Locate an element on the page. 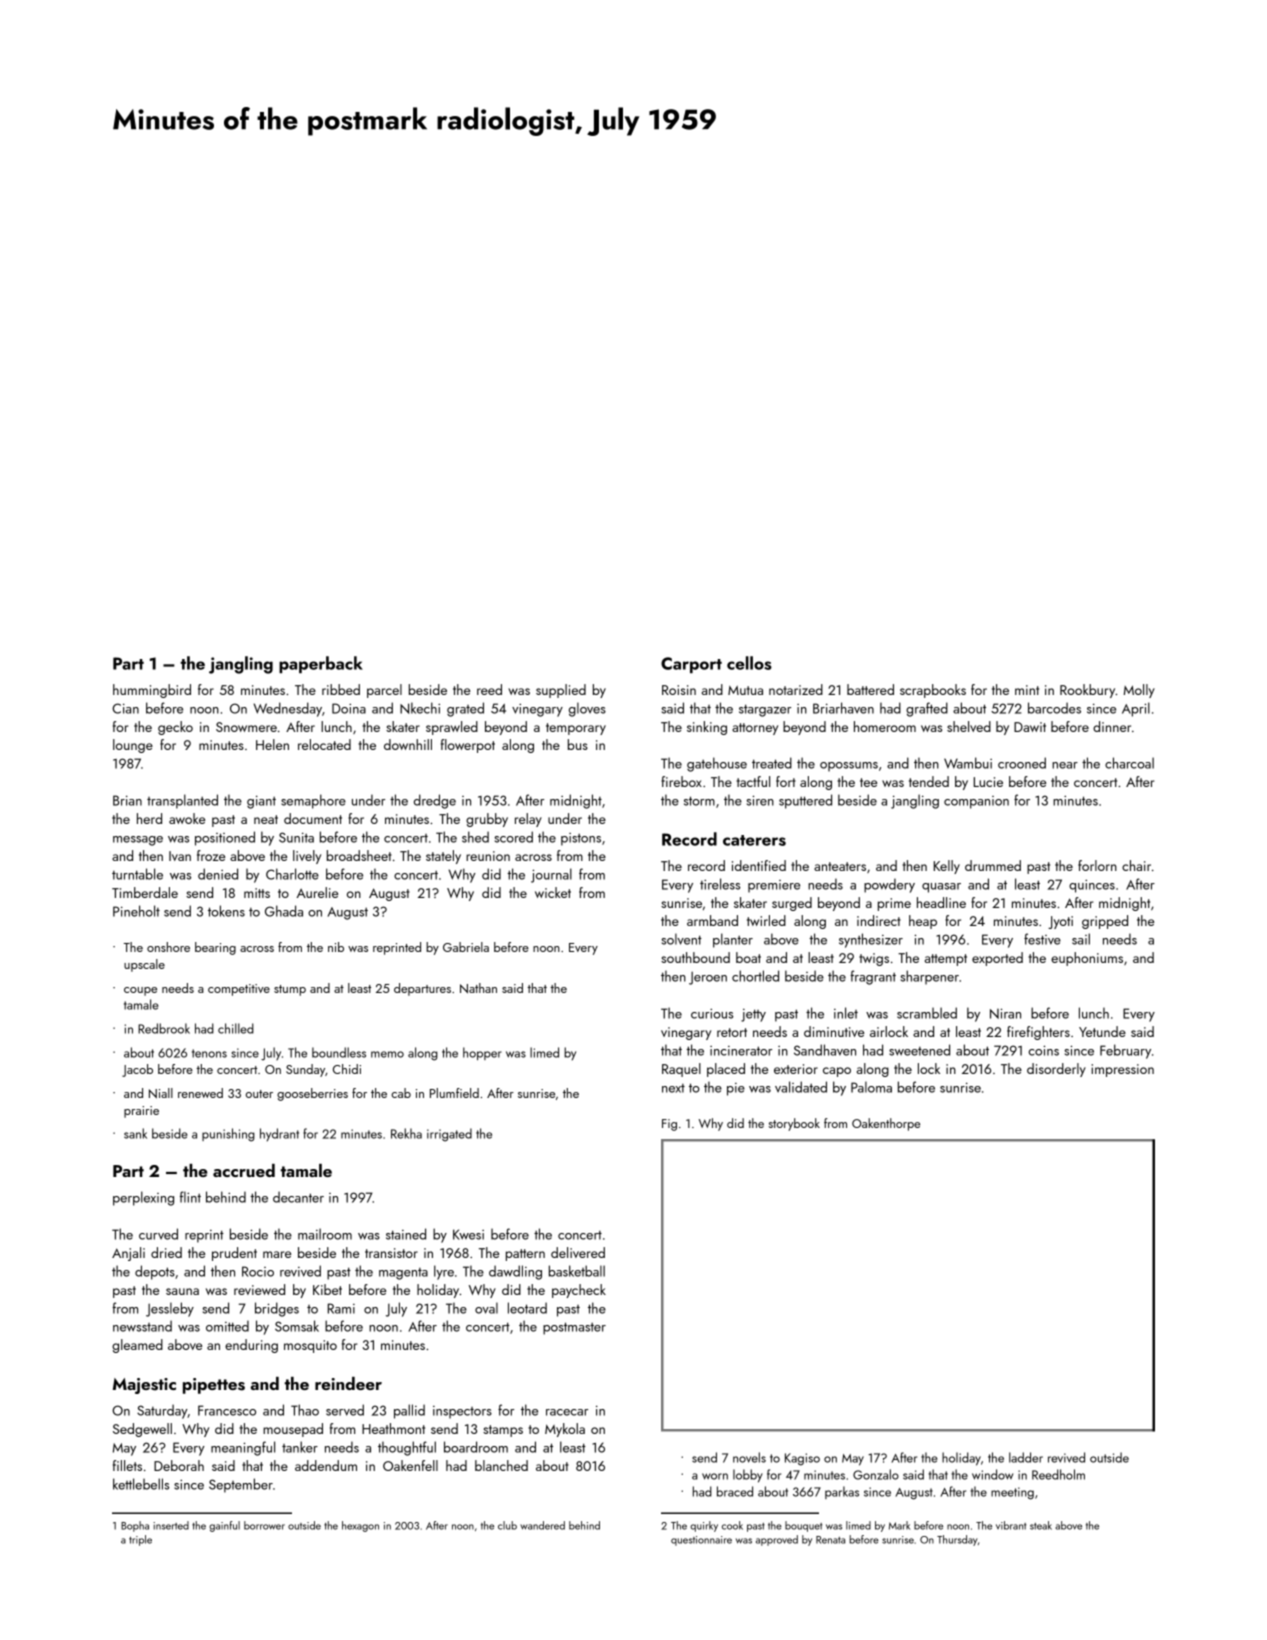 The image size is (1267, 1640). gripped is located at coordinates (1105, 922).
